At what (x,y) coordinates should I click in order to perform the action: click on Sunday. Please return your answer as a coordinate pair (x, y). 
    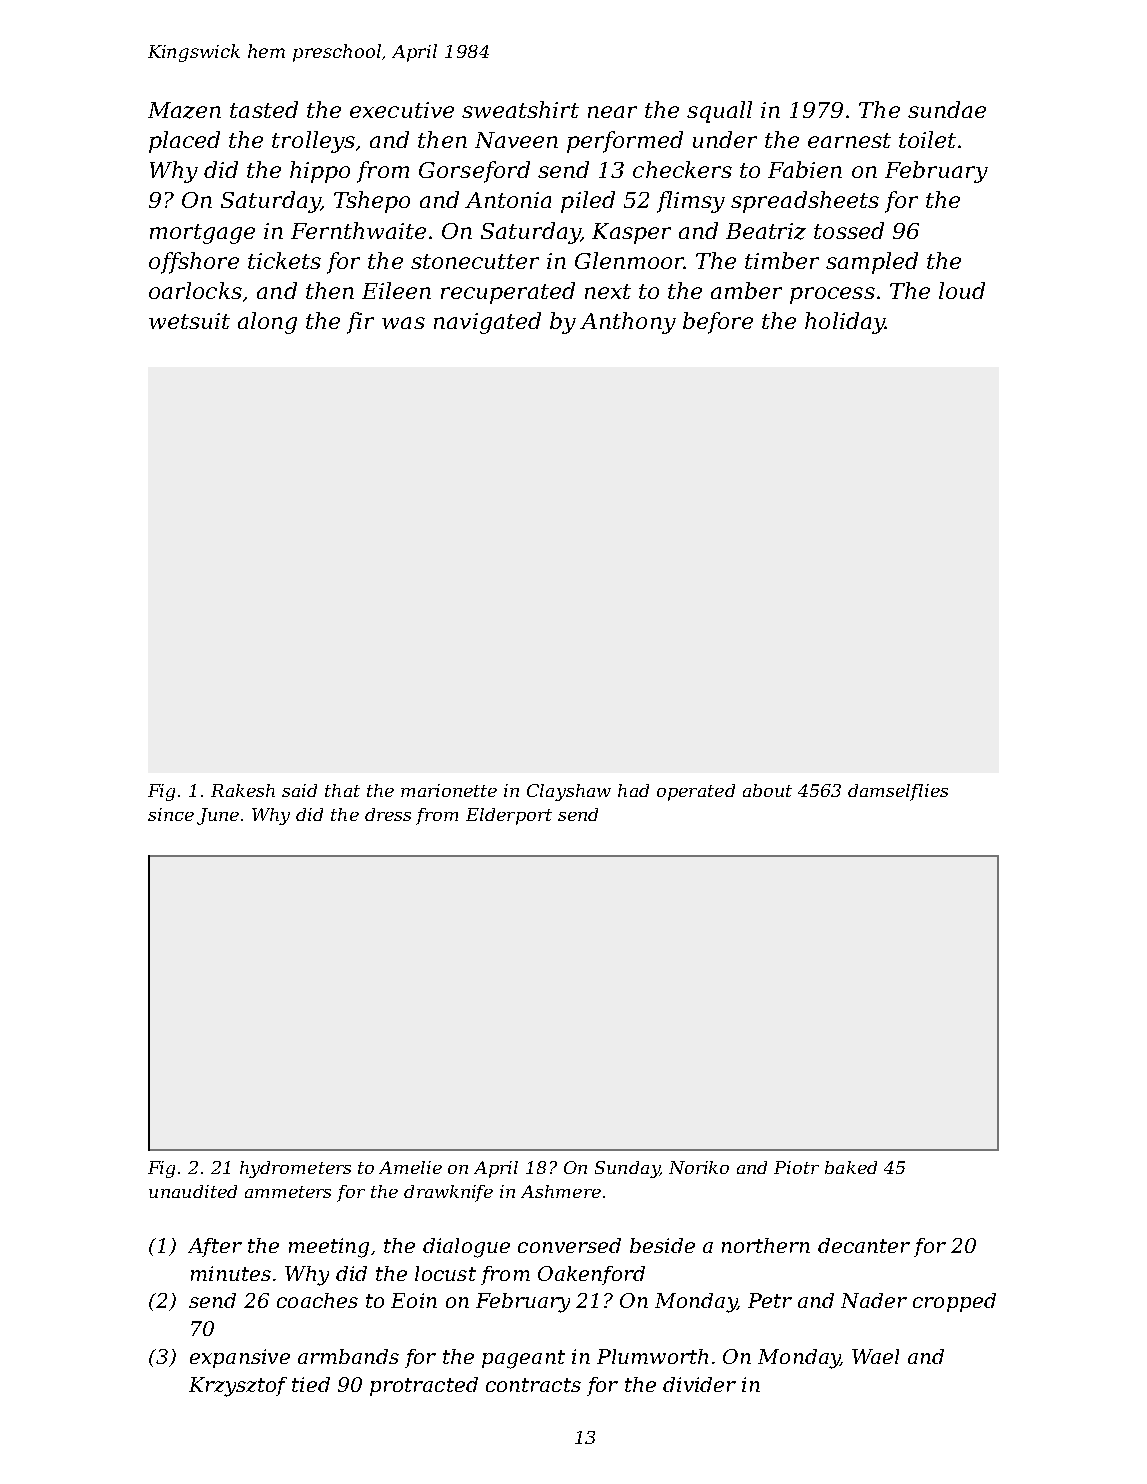
    Looking at the image, I should click on (627, 1169).
